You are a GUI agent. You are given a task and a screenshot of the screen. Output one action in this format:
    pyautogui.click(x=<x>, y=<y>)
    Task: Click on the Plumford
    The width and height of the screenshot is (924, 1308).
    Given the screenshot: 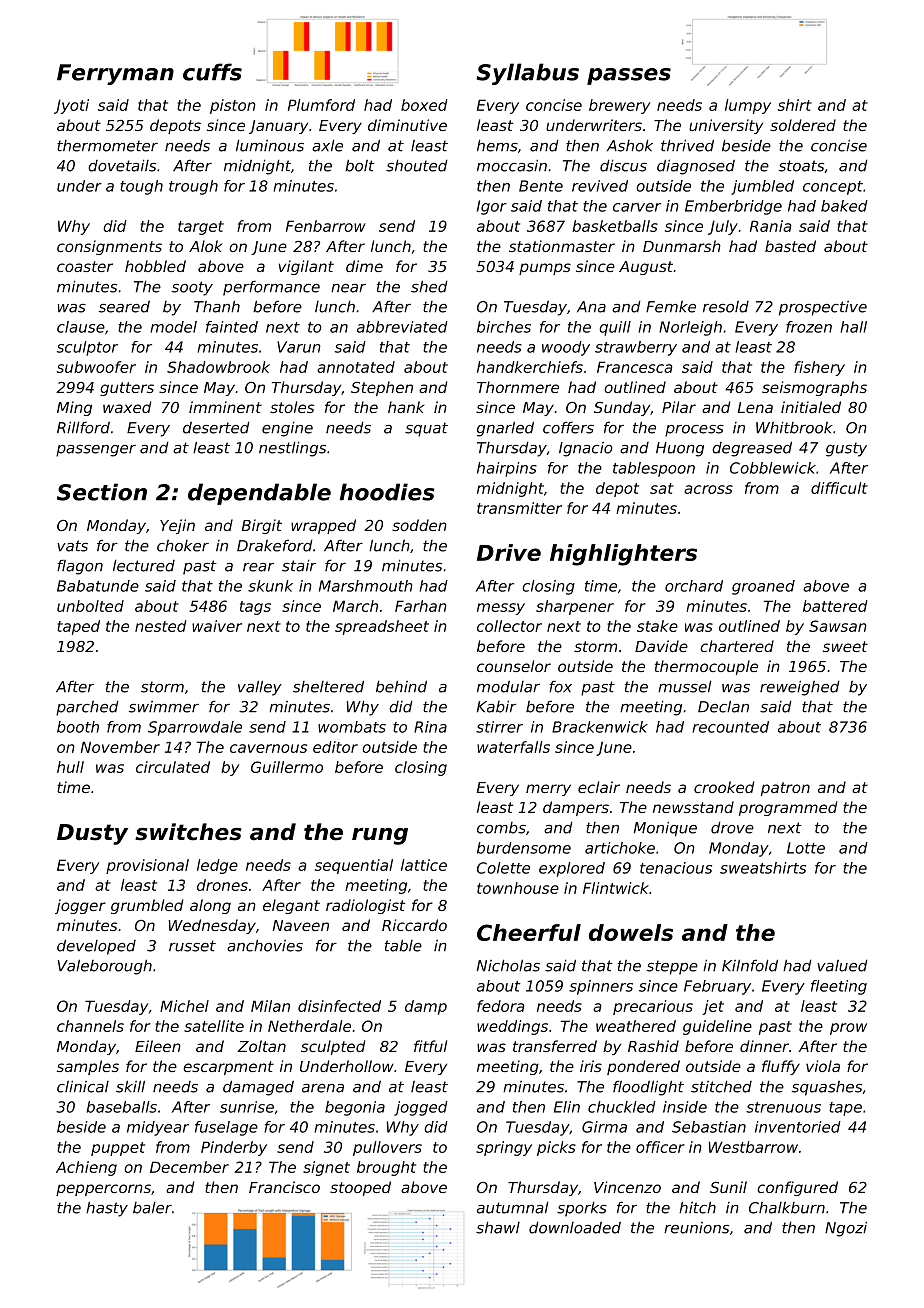 What is the action you would take?
    pyautogui.click(x=321, y=105)
